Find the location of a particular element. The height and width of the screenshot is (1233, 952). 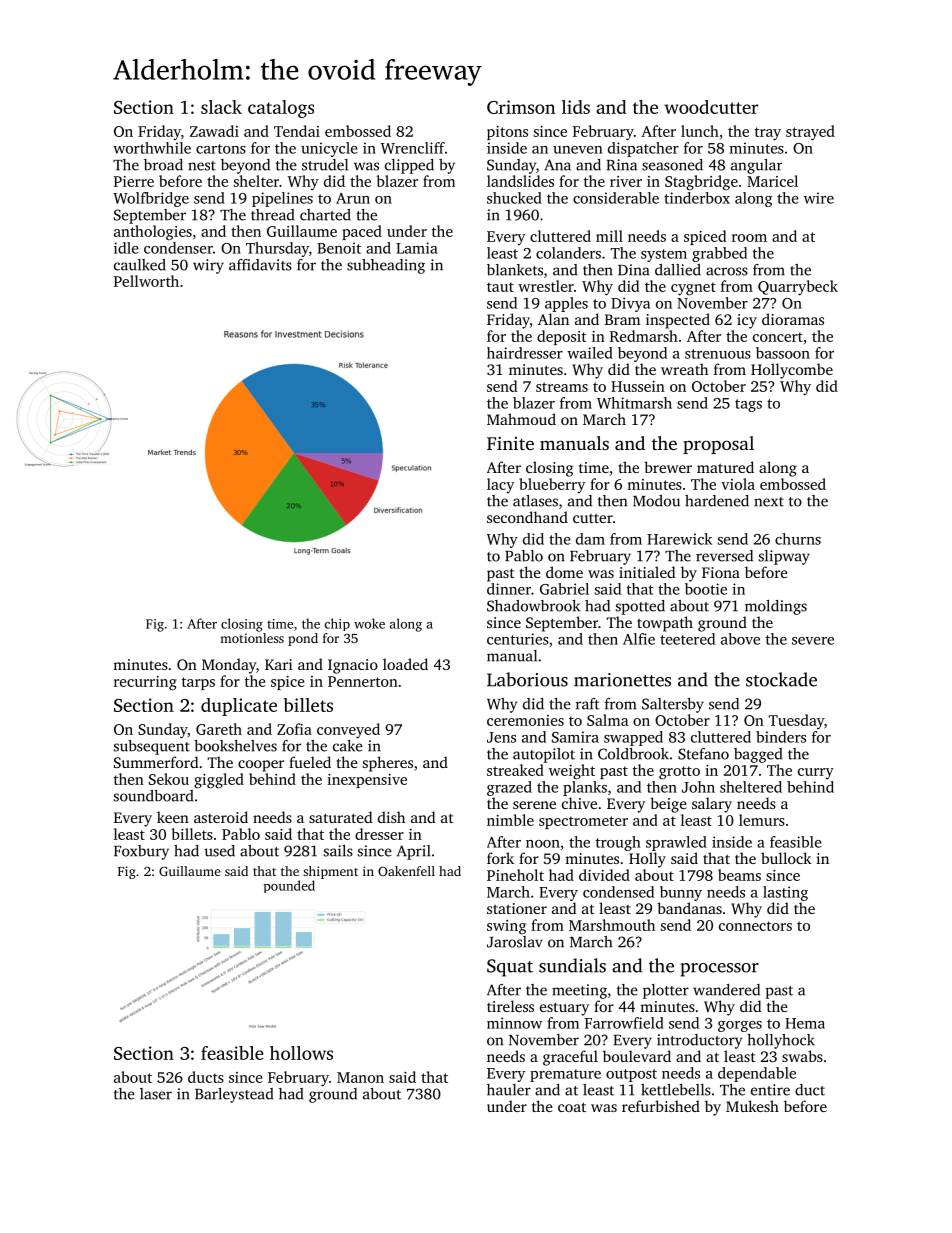

motionless is located at coordinates (252, 638).
